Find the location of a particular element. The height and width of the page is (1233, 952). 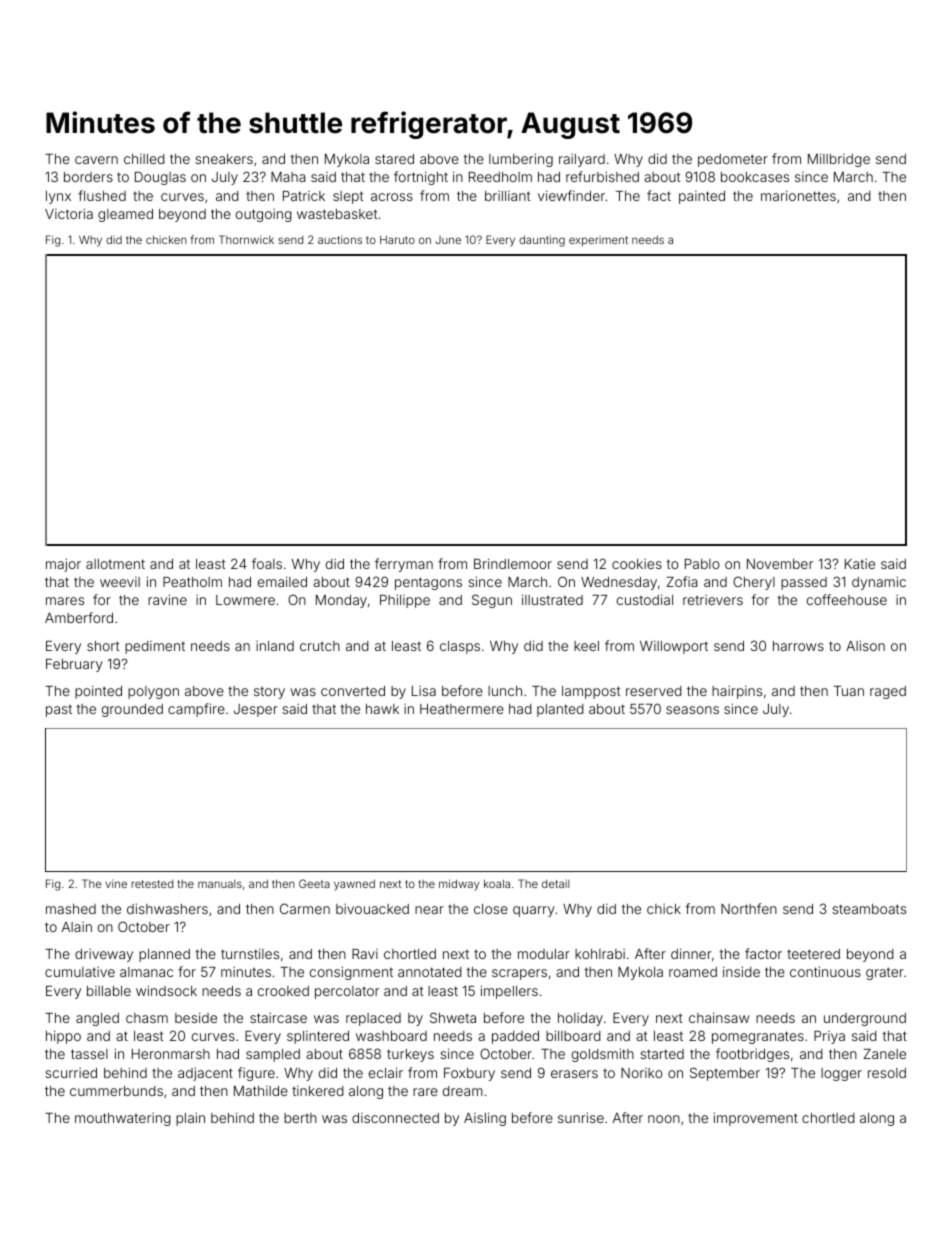

stared is located at coordinates (394, 159).
